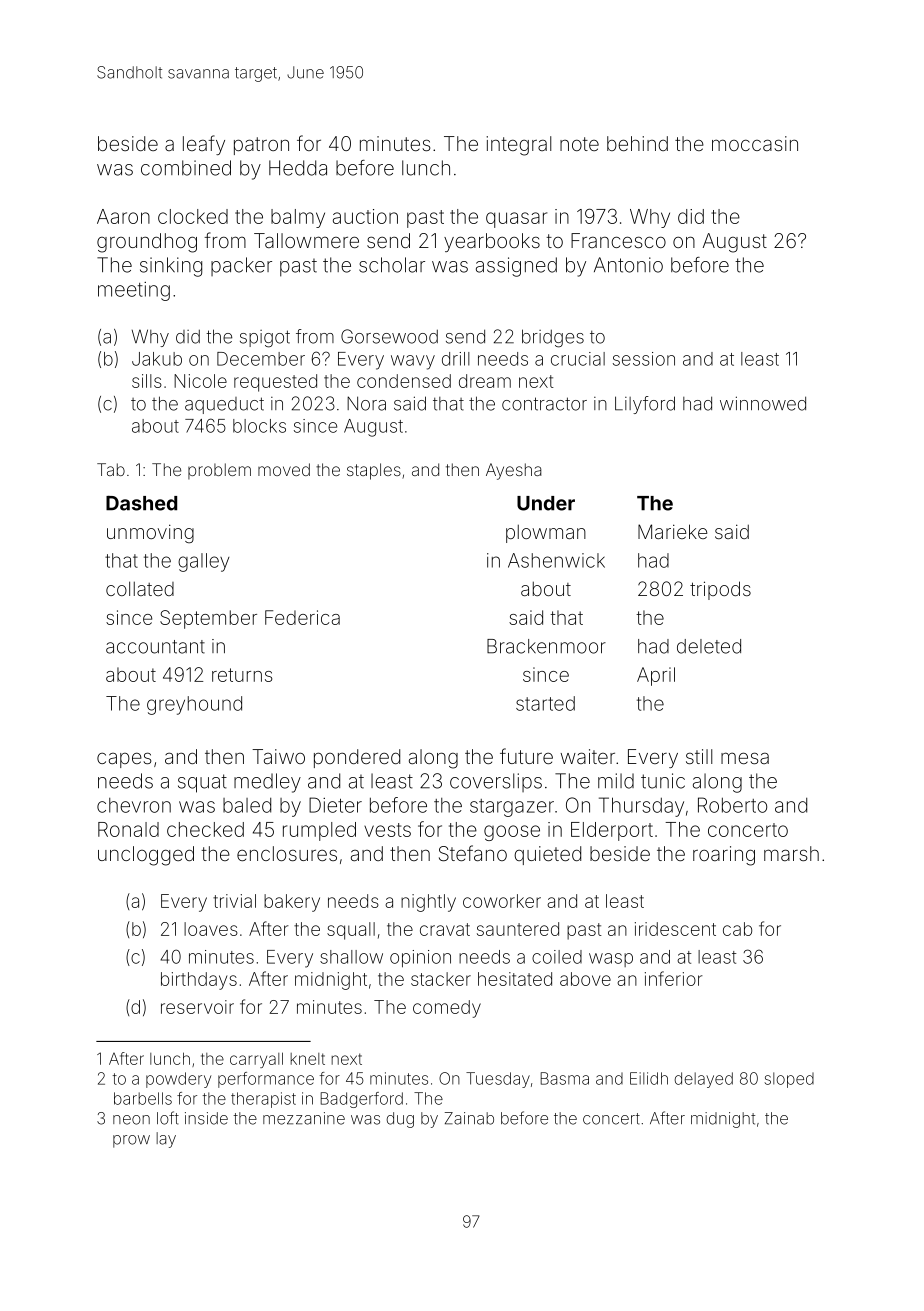 The image size is (924, 1311). I want to click on session, so click(644, 359).
